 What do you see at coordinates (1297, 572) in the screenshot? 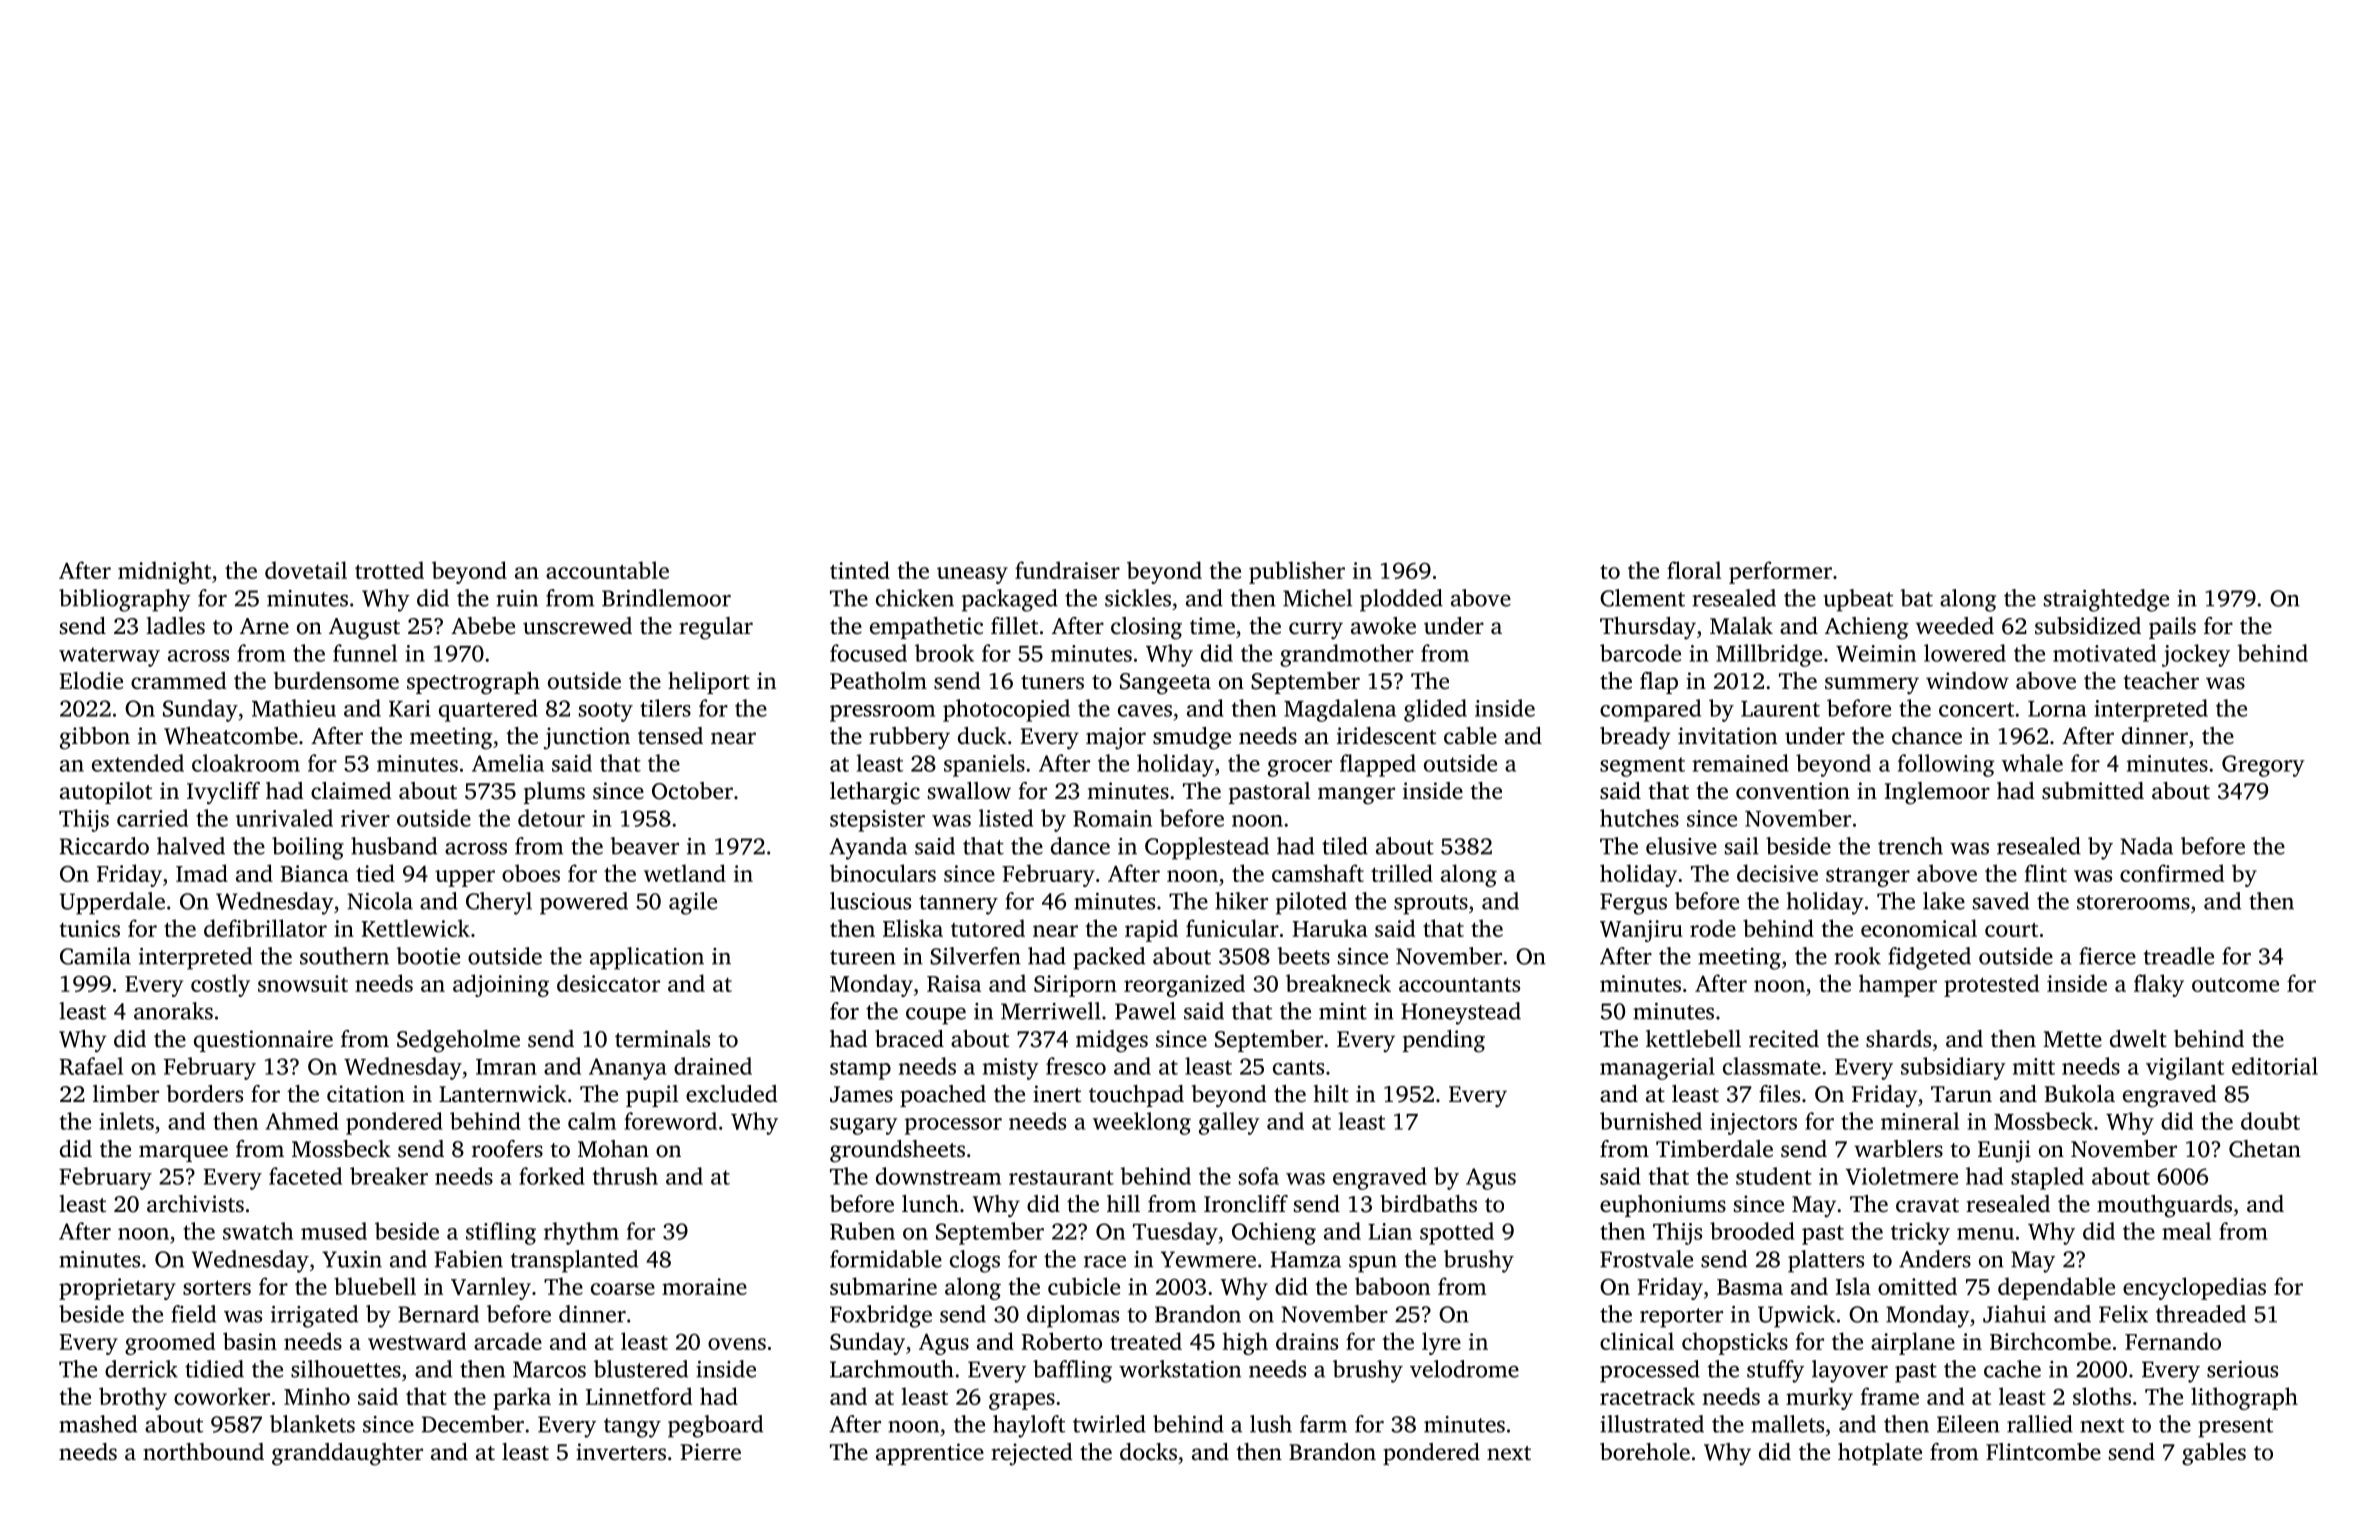
I see `publisher` at bounding box center [1297, 572].
